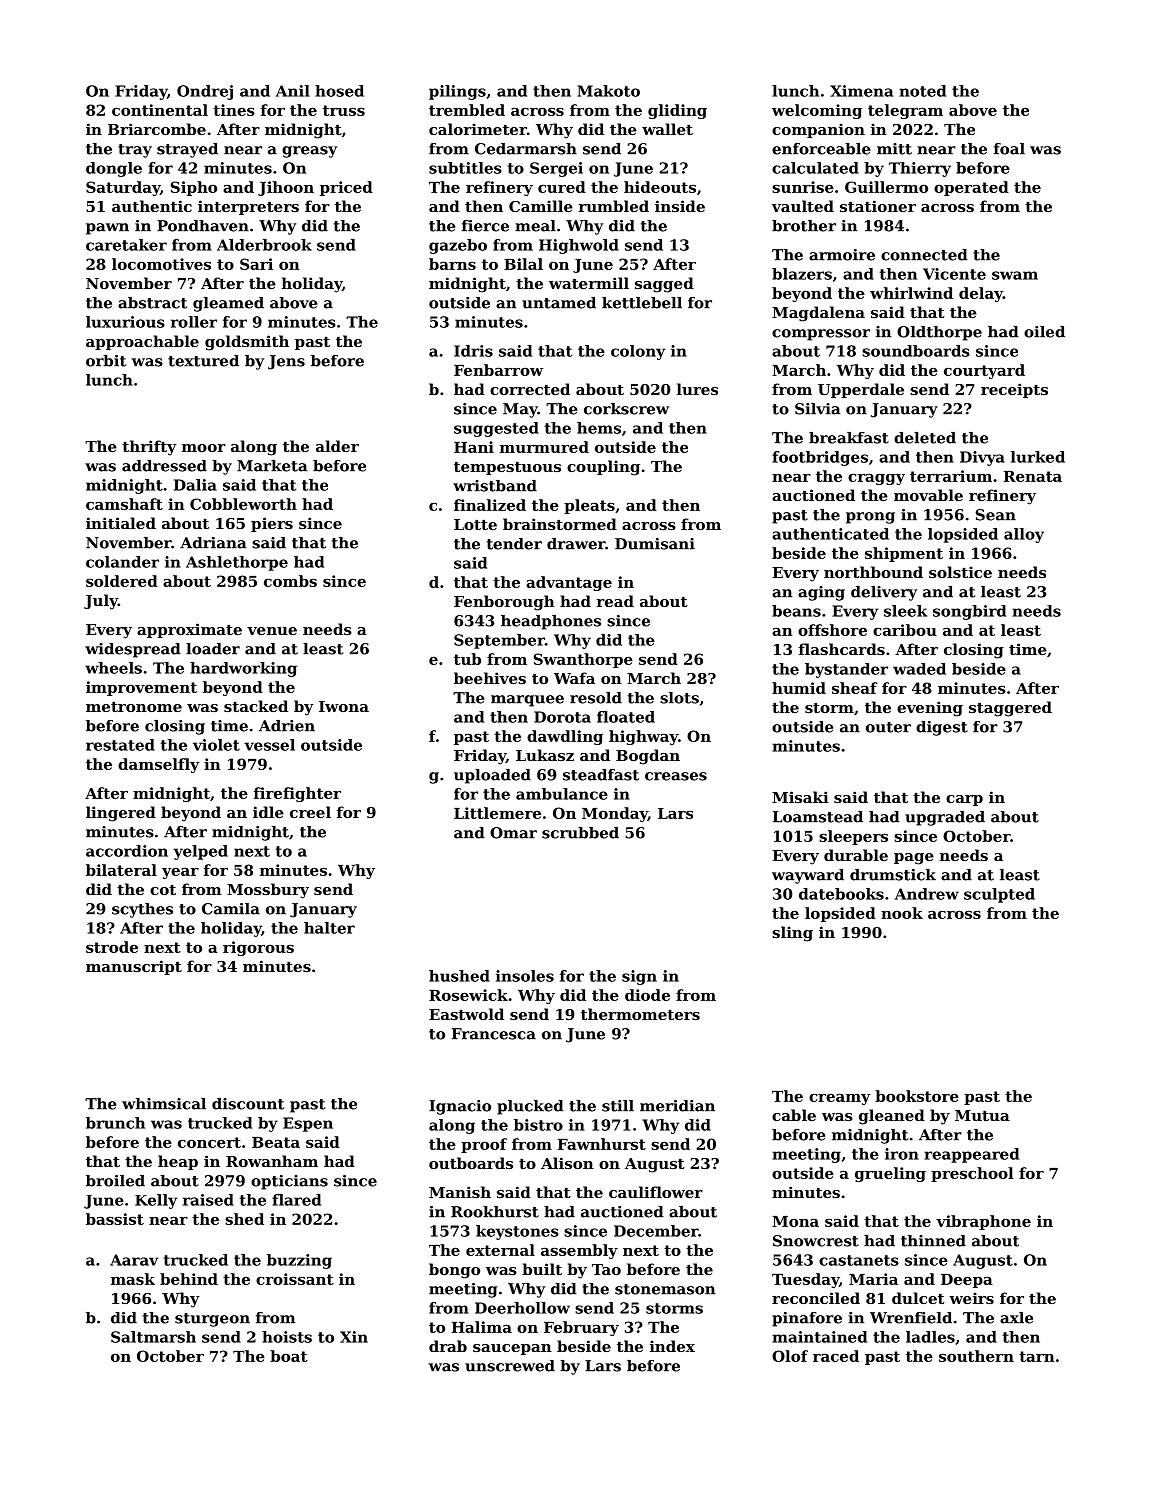 The width and height of the page is (1151, 1490). I want to click on axle, so click(1016, 1318).
